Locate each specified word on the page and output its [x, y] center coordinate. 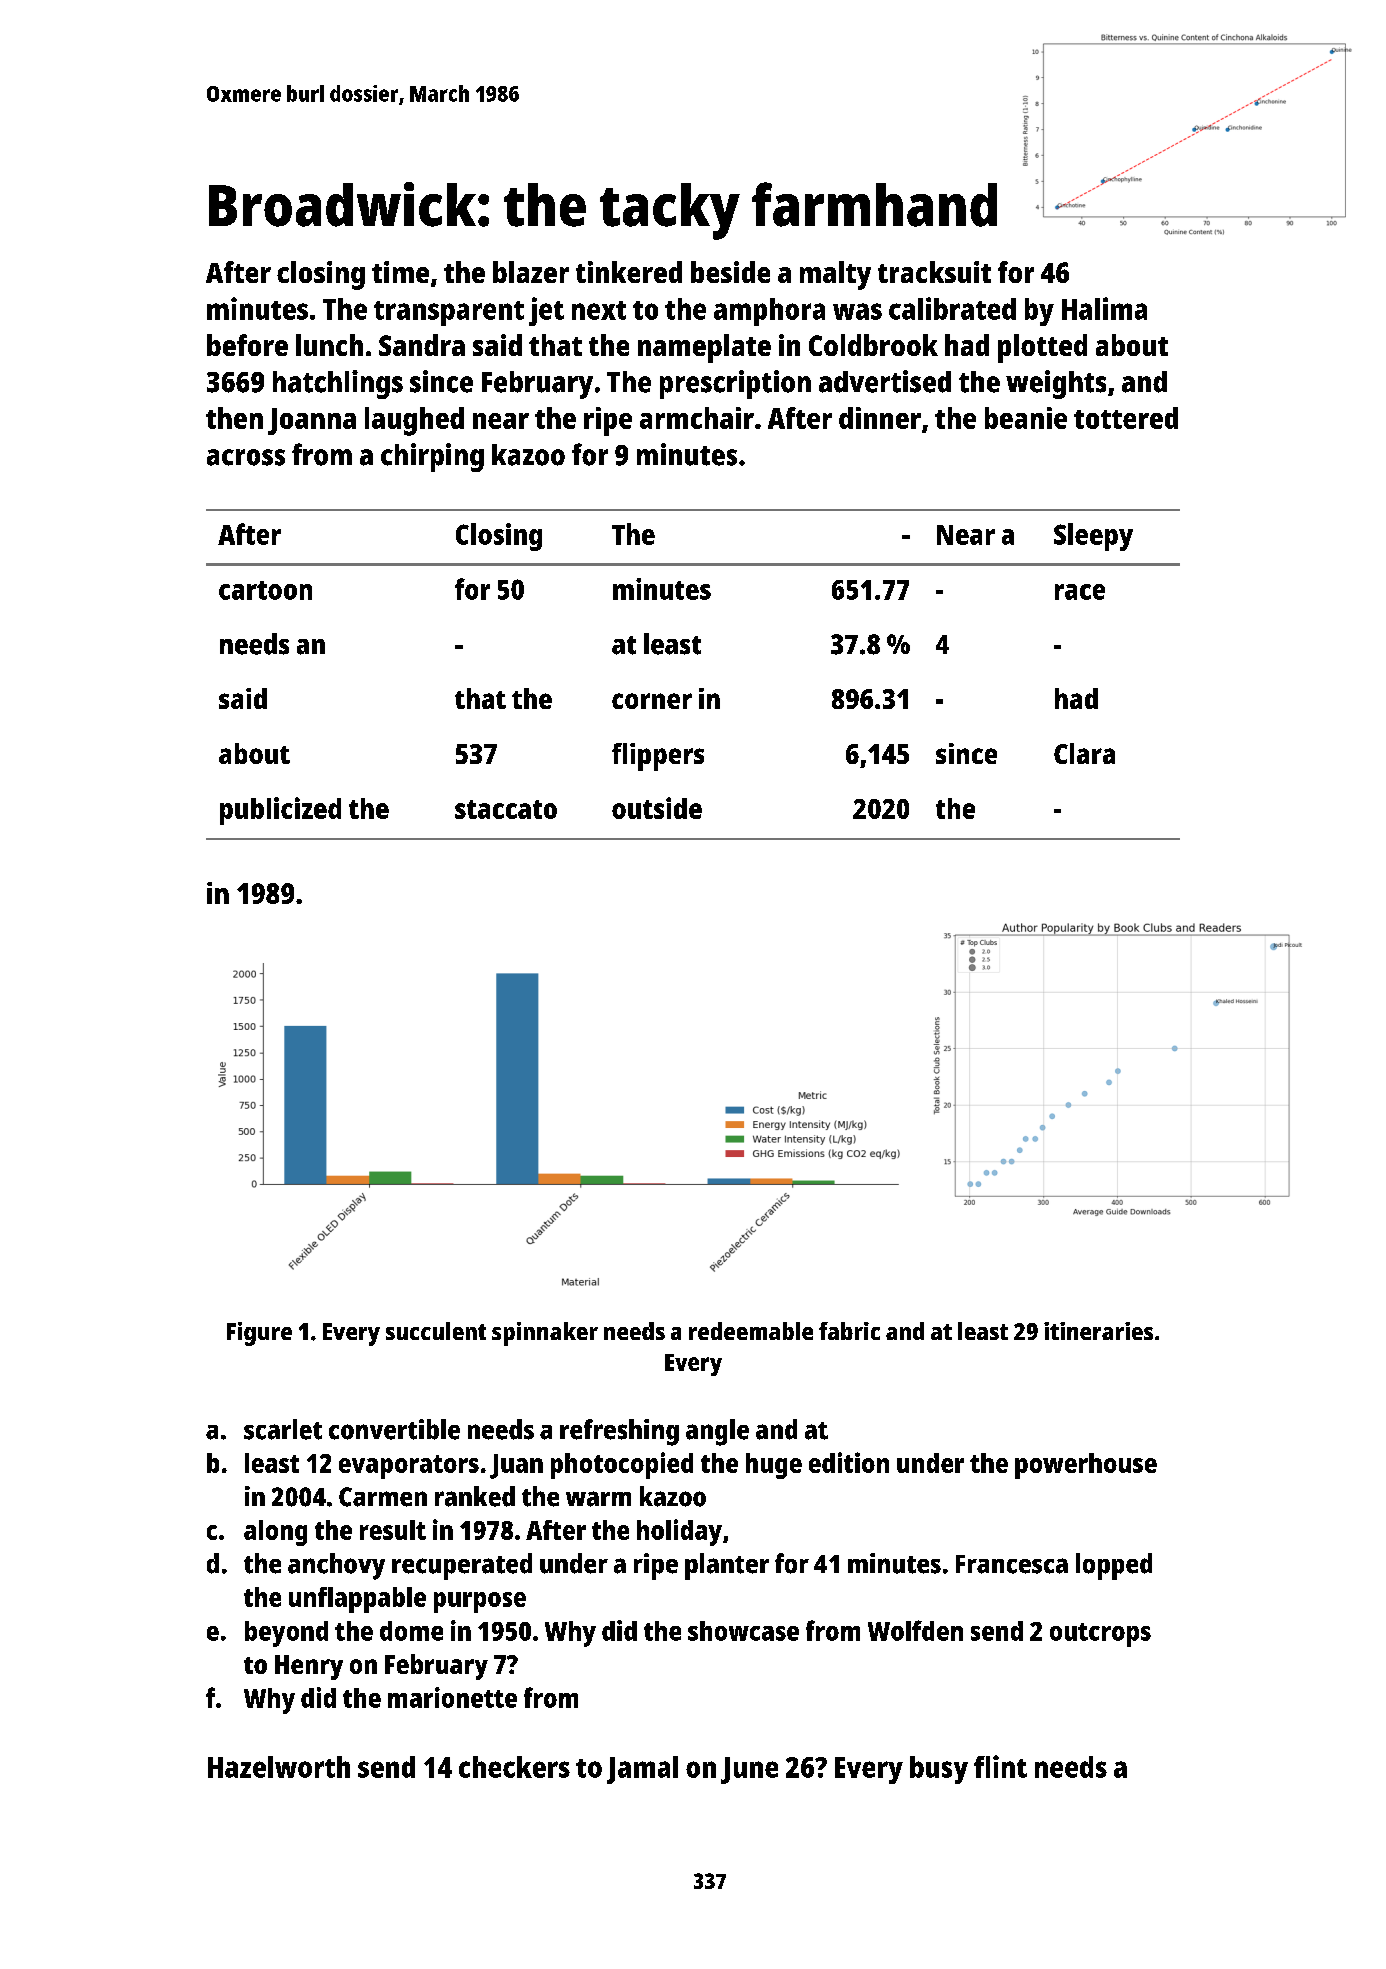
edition [849, 1462]
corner [652, 701]
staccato [506, 809]
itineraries [1098, 1331]
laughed [414, 421]
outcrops [1100, 1635]
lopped [1114, 1566]
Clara [1084, 753]
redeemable [751, 1331]
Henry [309, 1667]
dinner [880, 418]
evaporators [409, 1467]
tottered [1126, 418]
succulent [436, 1331]
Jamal [642, 1770]
